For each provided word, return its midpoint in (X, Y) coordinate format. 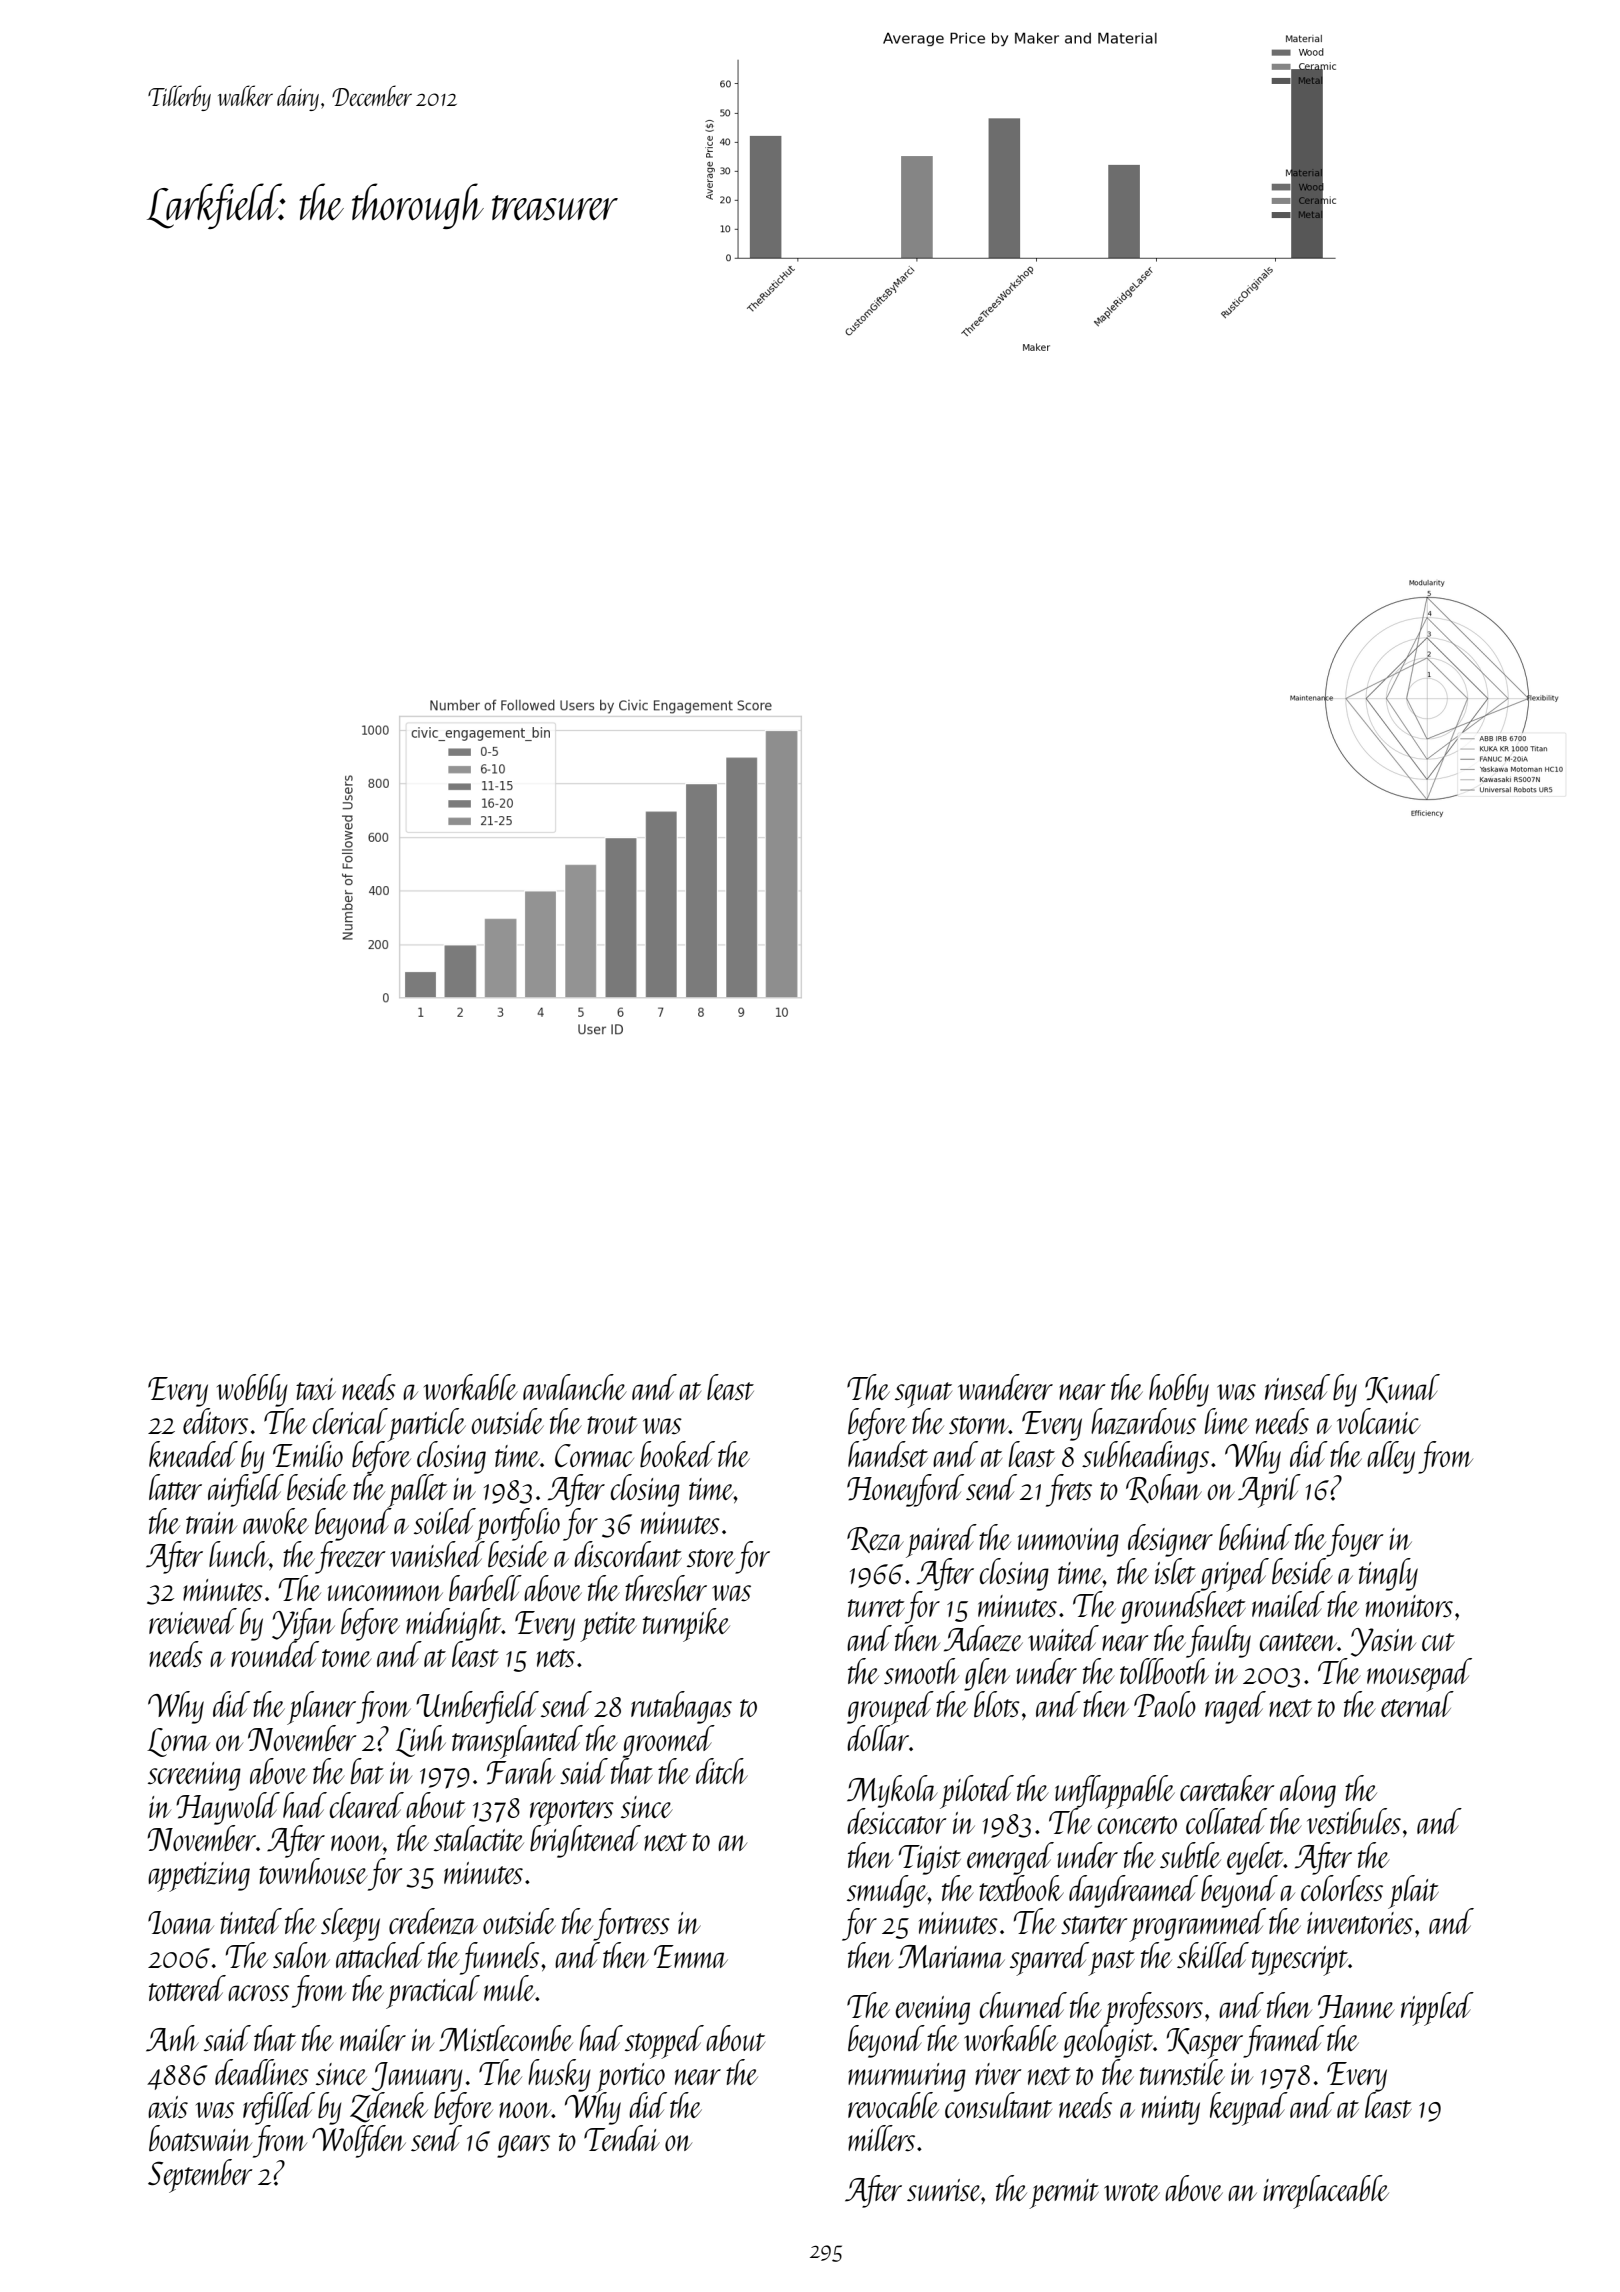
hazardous (1143, 1421)
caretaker (1227, 1788)
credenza (433, 1921)
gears (523, 2146)
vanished (438, 1554)
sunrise (944, 2190)
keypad (1249, 2109)
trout (612, 1425)
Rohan (1164, 1488)
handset (888, 1454)
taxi (316, 1389)
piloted (977, 1792)
